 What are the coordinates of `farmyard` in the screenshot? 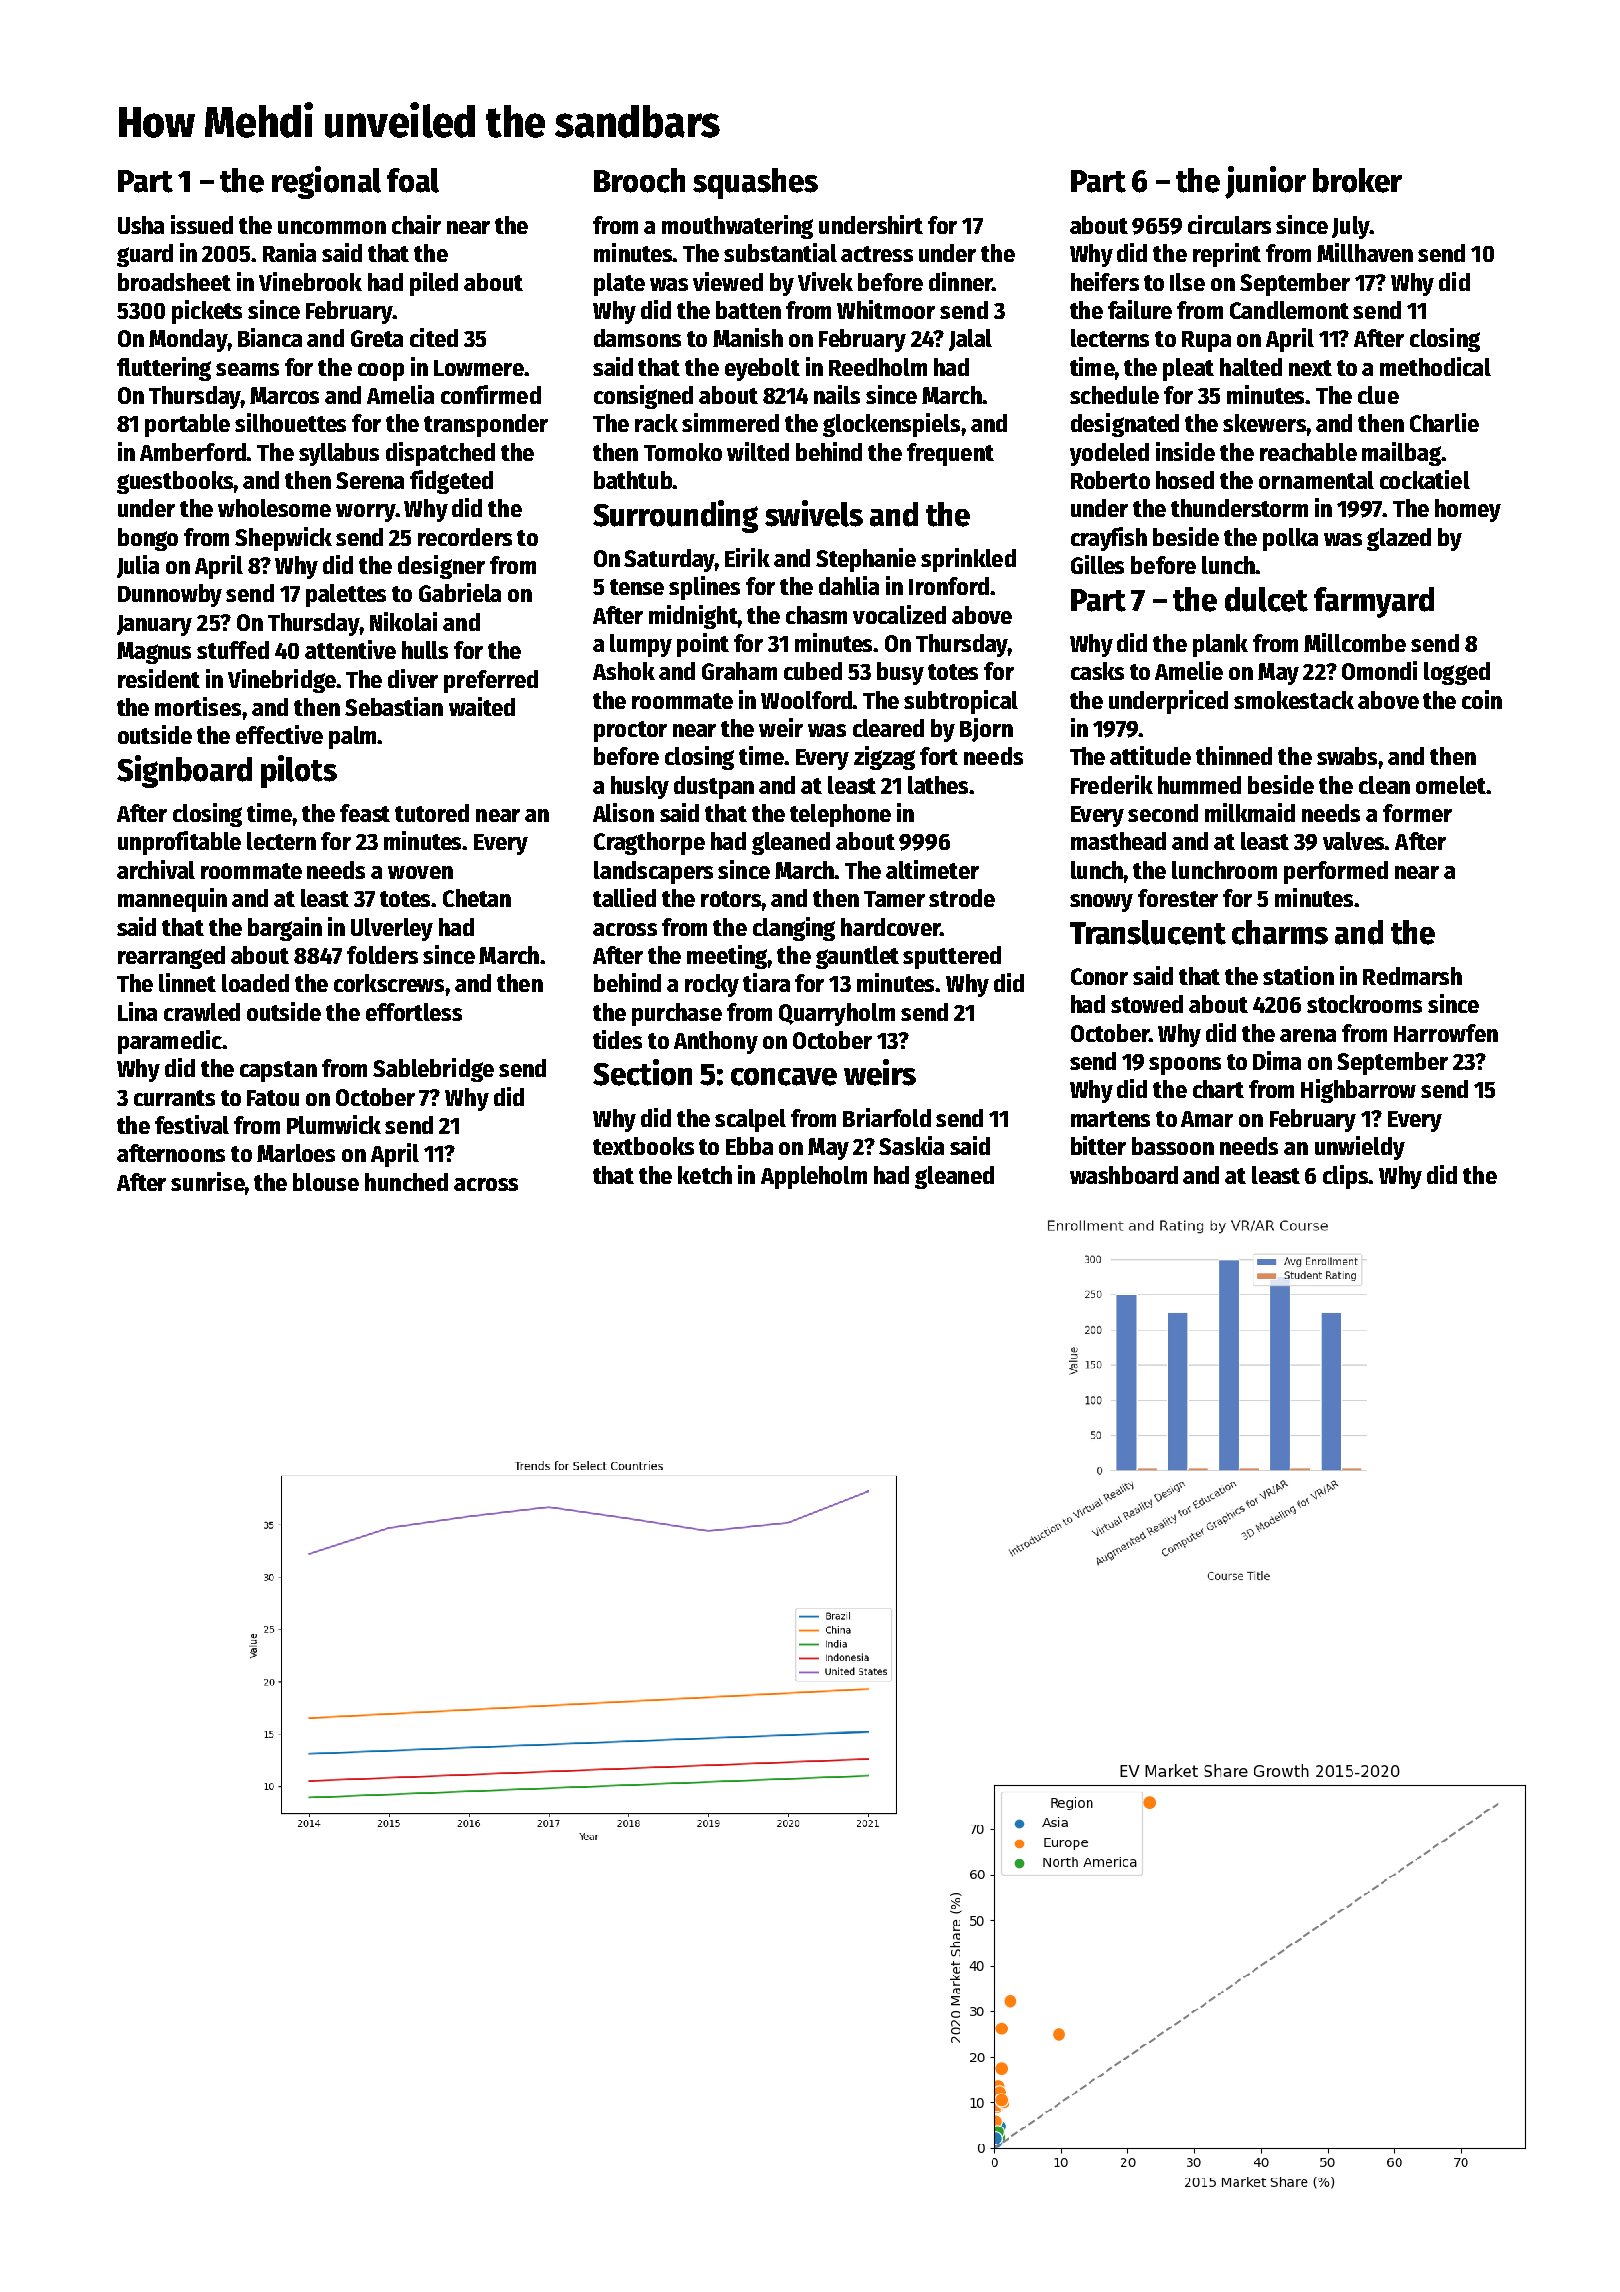 It's located at (1374, 602).
